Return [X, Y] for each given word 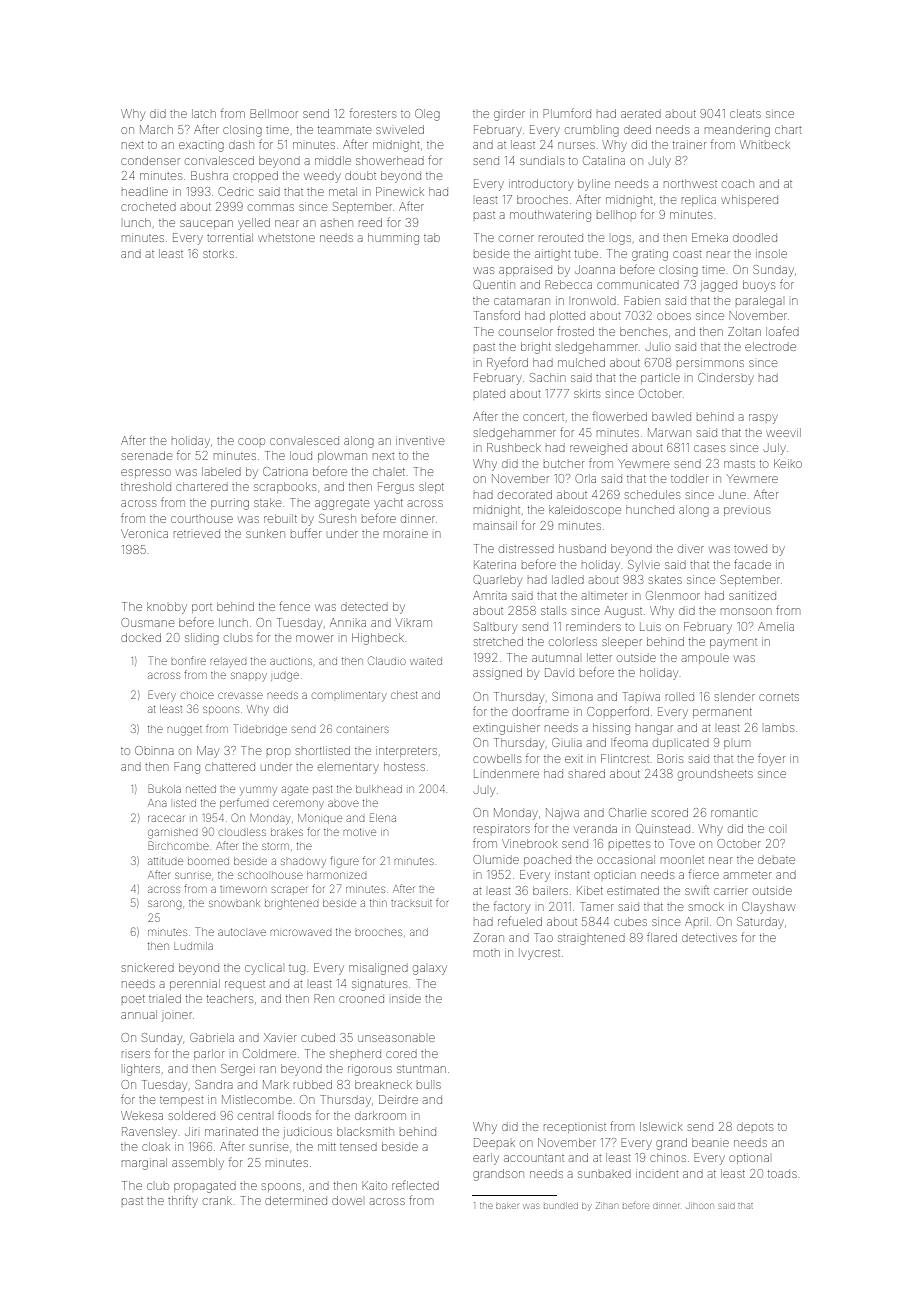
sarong [164, 905]
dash [241, 144]
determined [296, 1200]
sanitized [752, 596]
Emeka [710, 237]
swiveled [400, 129]
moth [487, 953]
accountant [534, 1158]
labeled [221, 471]
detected [364, 607]
